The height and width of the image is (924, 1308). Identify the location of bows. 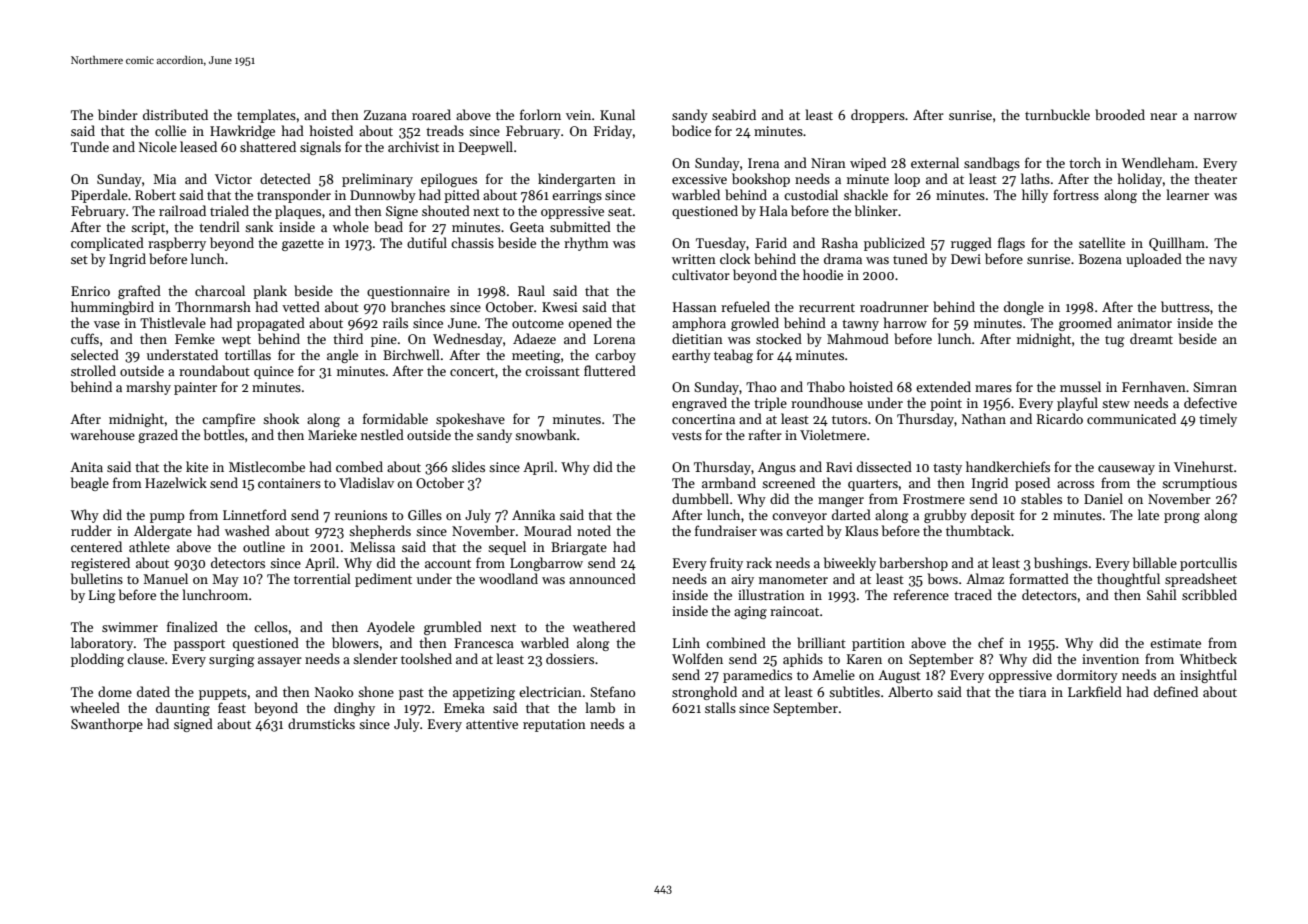
(943, 578).
